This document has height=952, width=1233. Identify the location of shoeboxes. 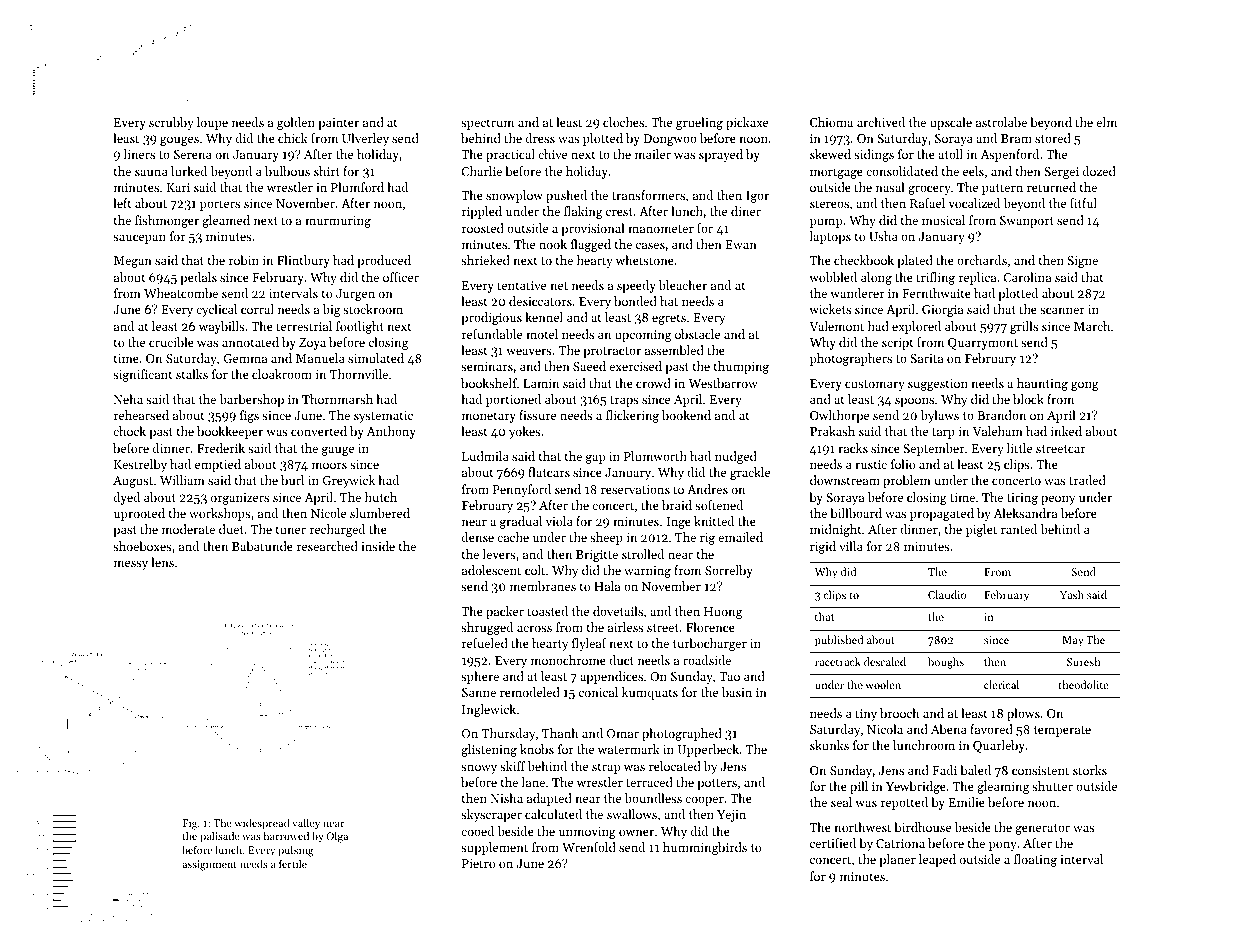
(142, 546).
